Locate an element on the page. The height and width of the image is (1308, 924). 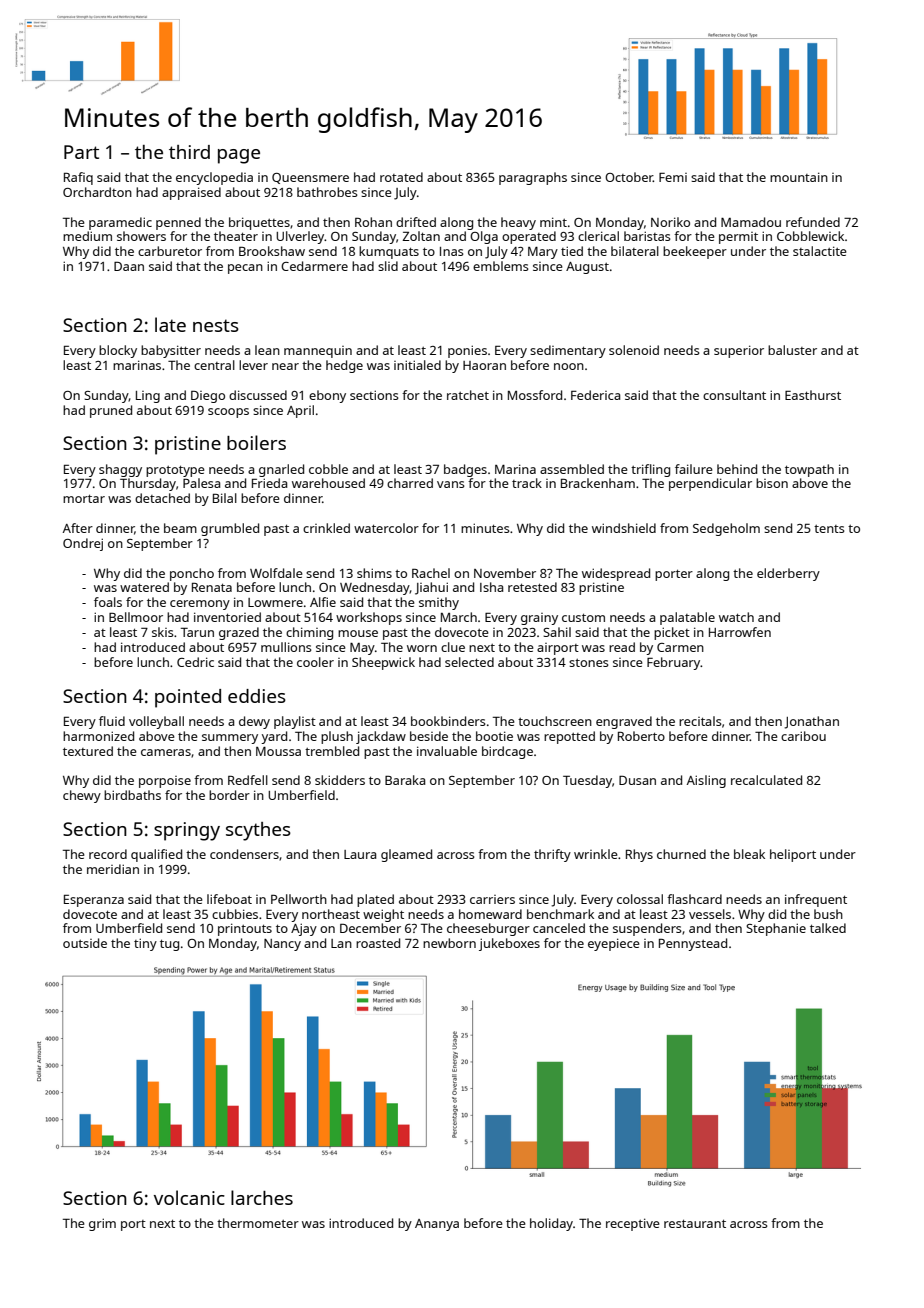
grim is located at coordinates (102, 1224).
